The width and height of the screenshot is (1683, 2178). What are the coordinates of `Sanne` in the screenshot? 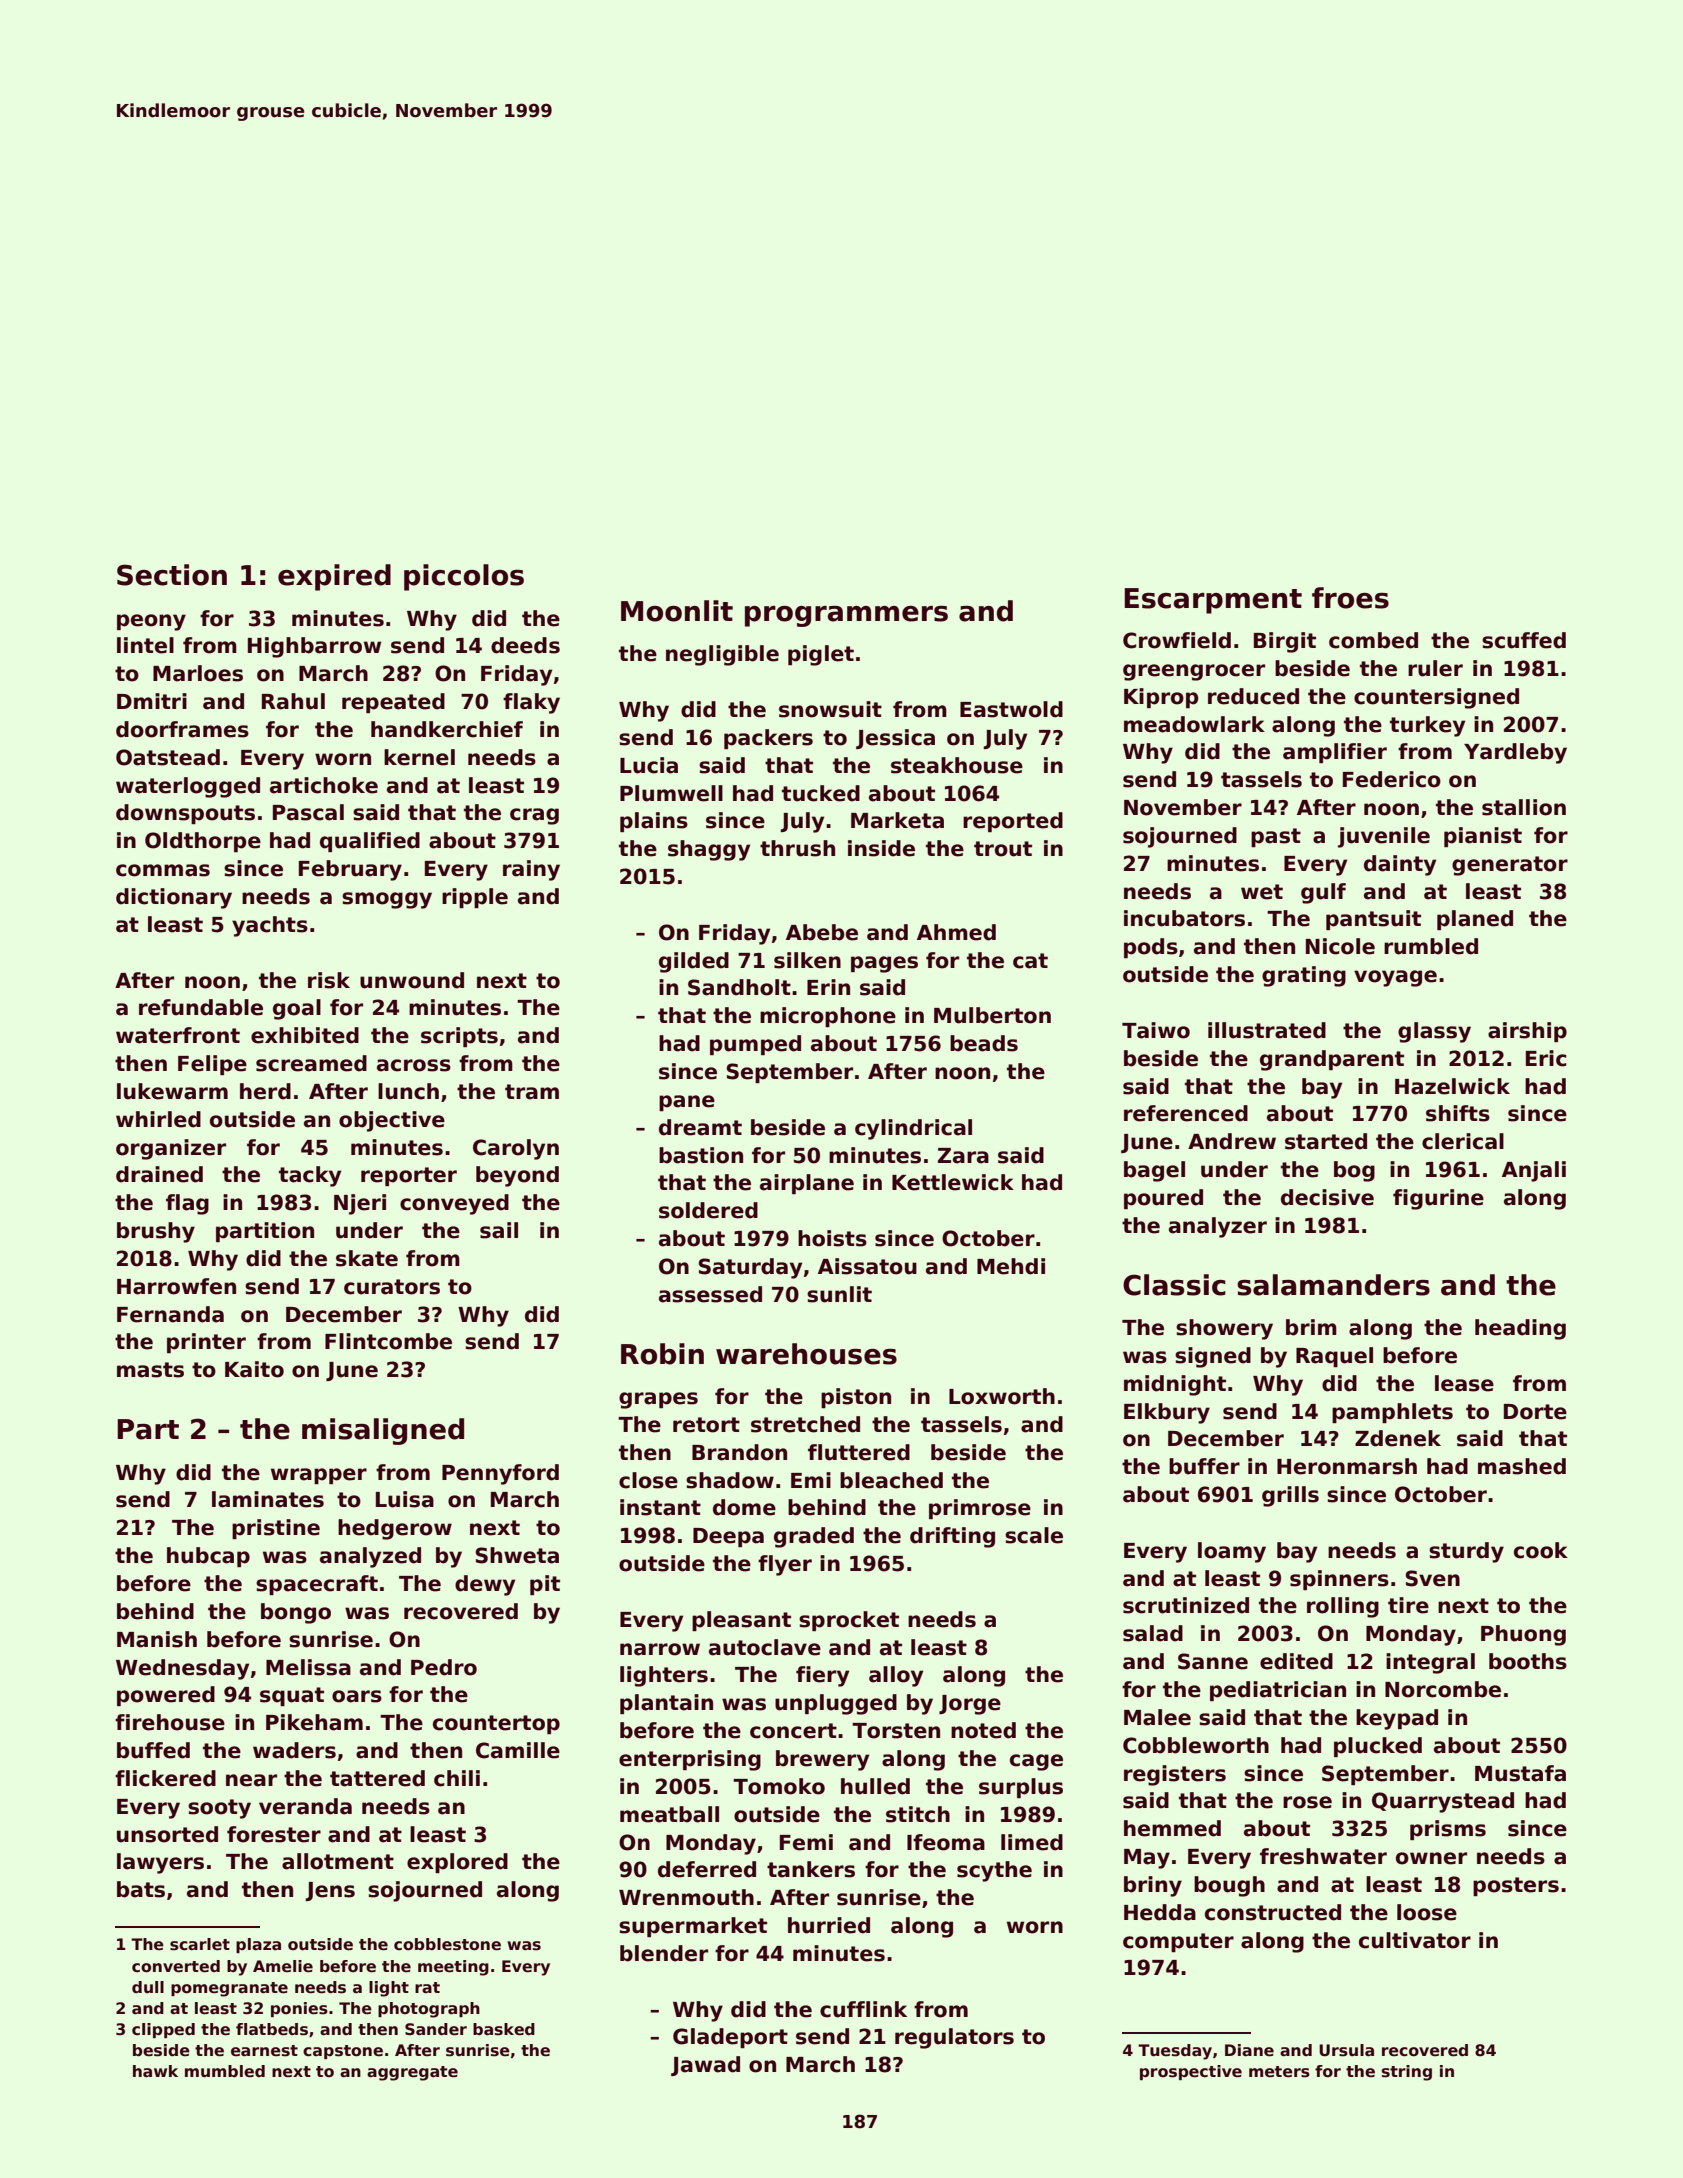 It's located at (1213, 1661).
